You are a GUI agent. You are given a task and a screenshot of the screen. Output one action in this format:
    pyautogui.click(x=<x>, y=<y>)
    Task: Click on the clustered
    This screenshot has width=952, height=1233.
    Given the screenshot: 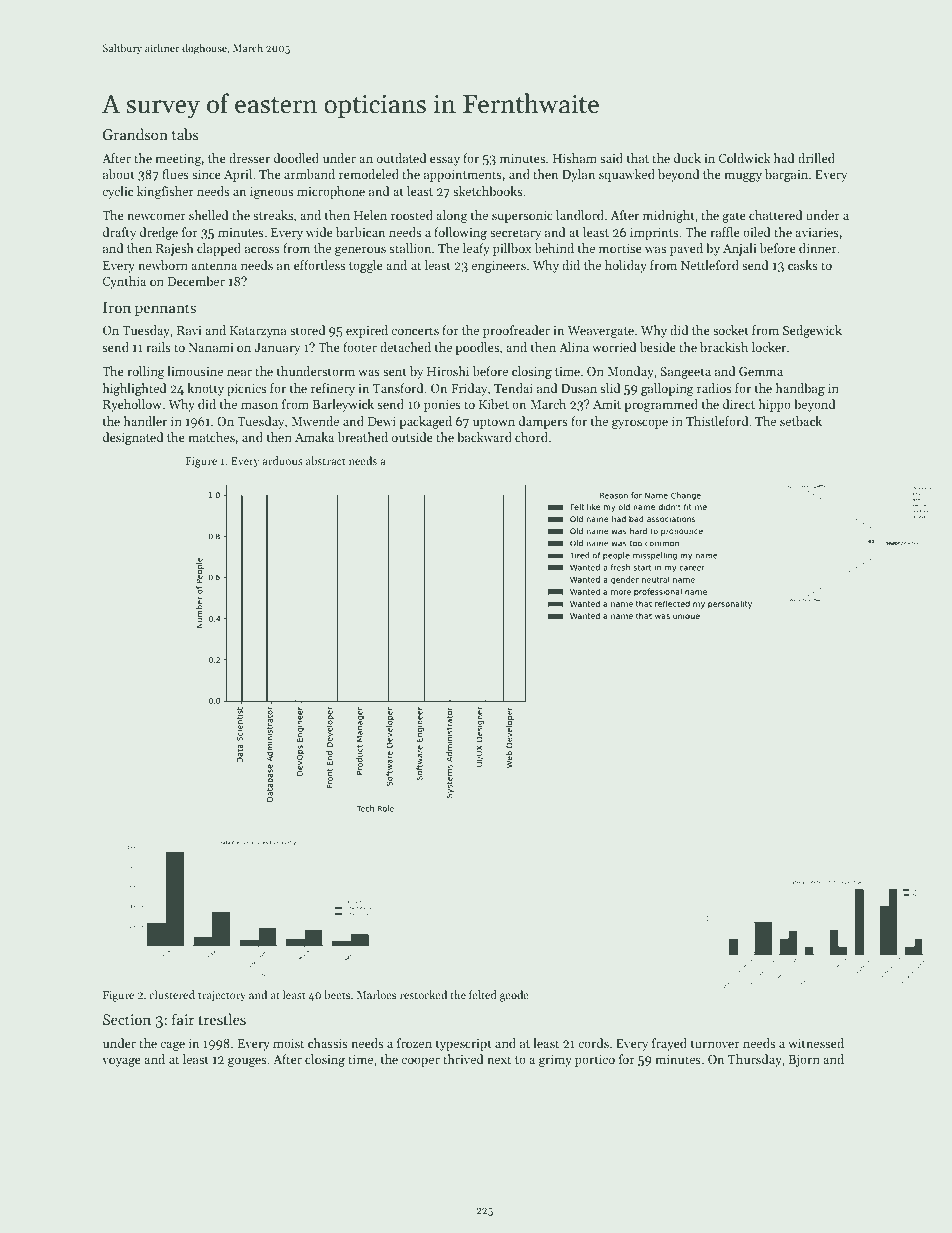 What is the action you would take?
    pyautogui.click(x=172, y=994)
